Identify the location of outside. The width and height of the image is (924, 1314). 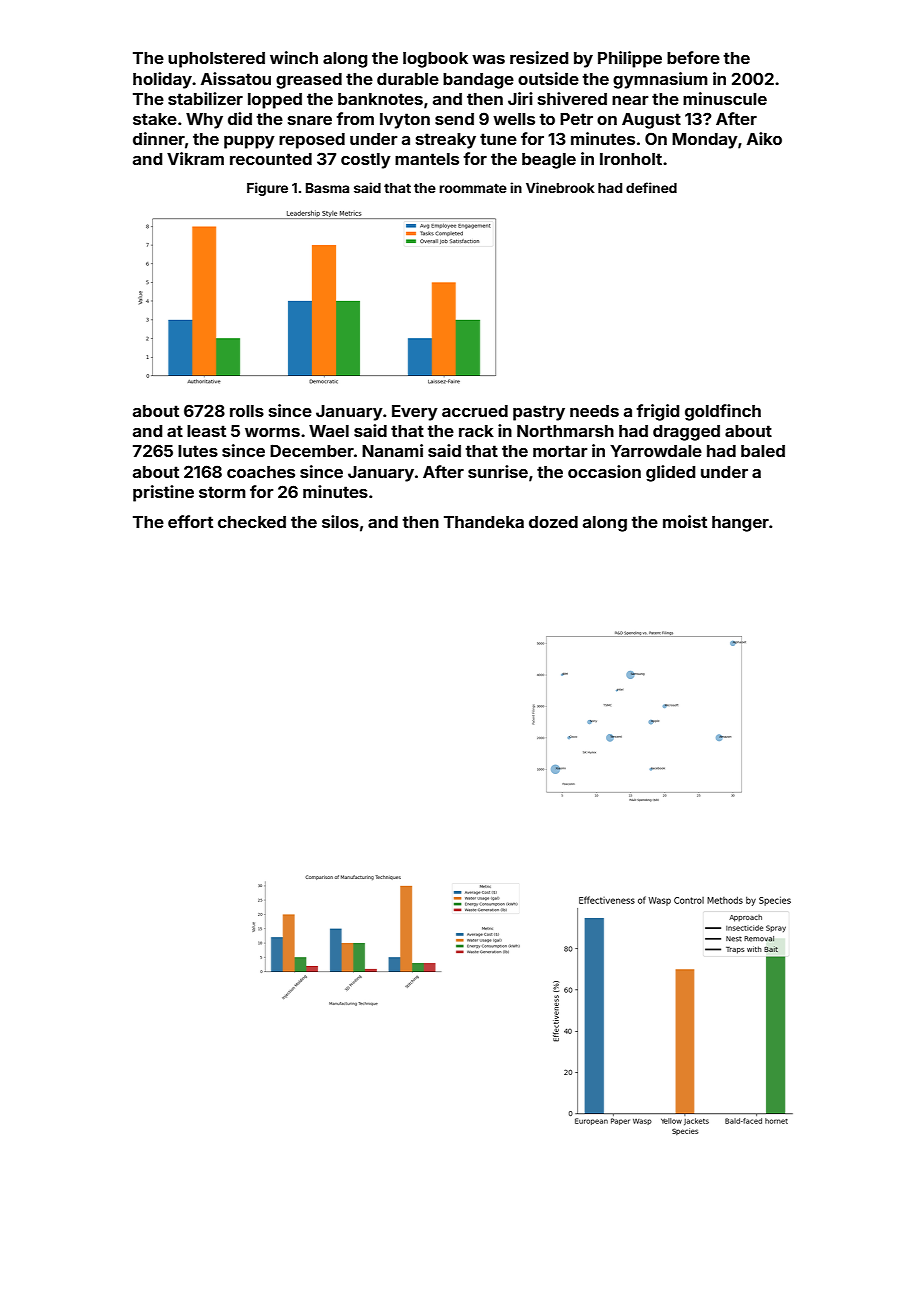
(548, 78).
